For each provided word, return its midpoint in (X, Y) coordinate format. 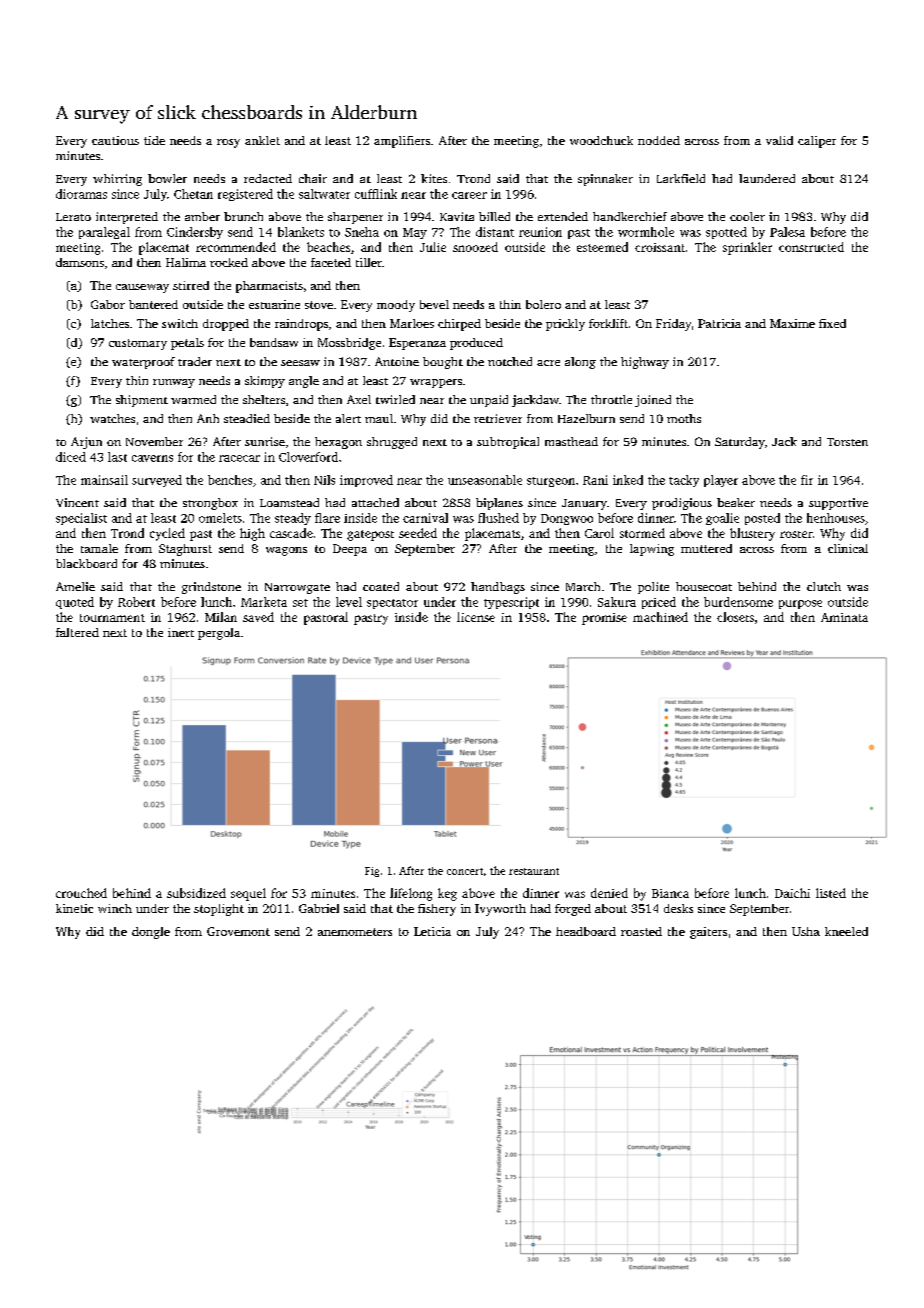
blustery (752, 534)
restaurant (534, 871)
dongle (151, 933)
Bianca (670, 893)
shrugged (392, 443)
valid (779, 140)
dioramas (81, 194)
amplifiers (402, 142)
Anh (208, 418)
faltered (77, 632)
